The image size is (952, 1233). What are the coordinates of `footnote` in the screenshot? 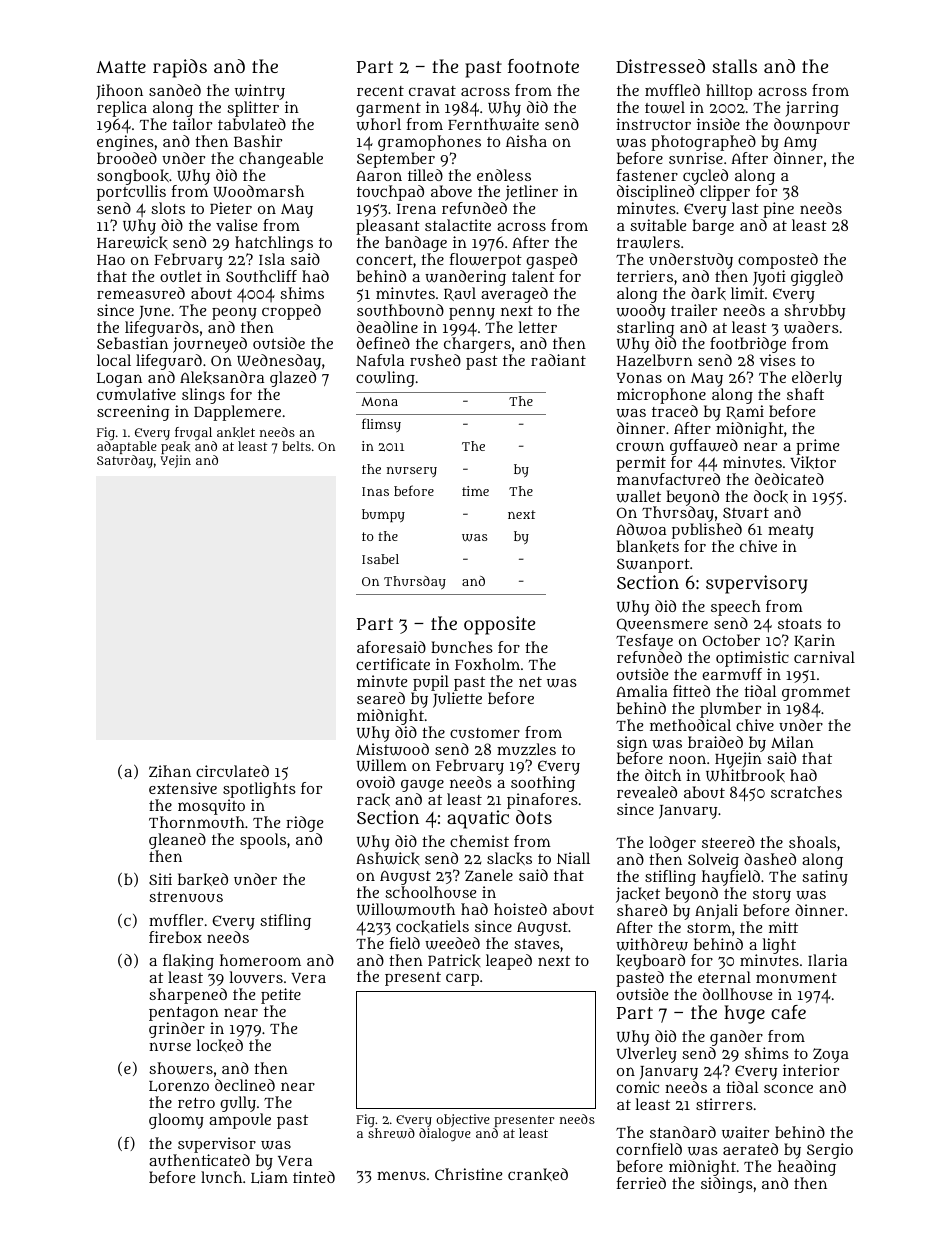 It's located at (543, 66).
